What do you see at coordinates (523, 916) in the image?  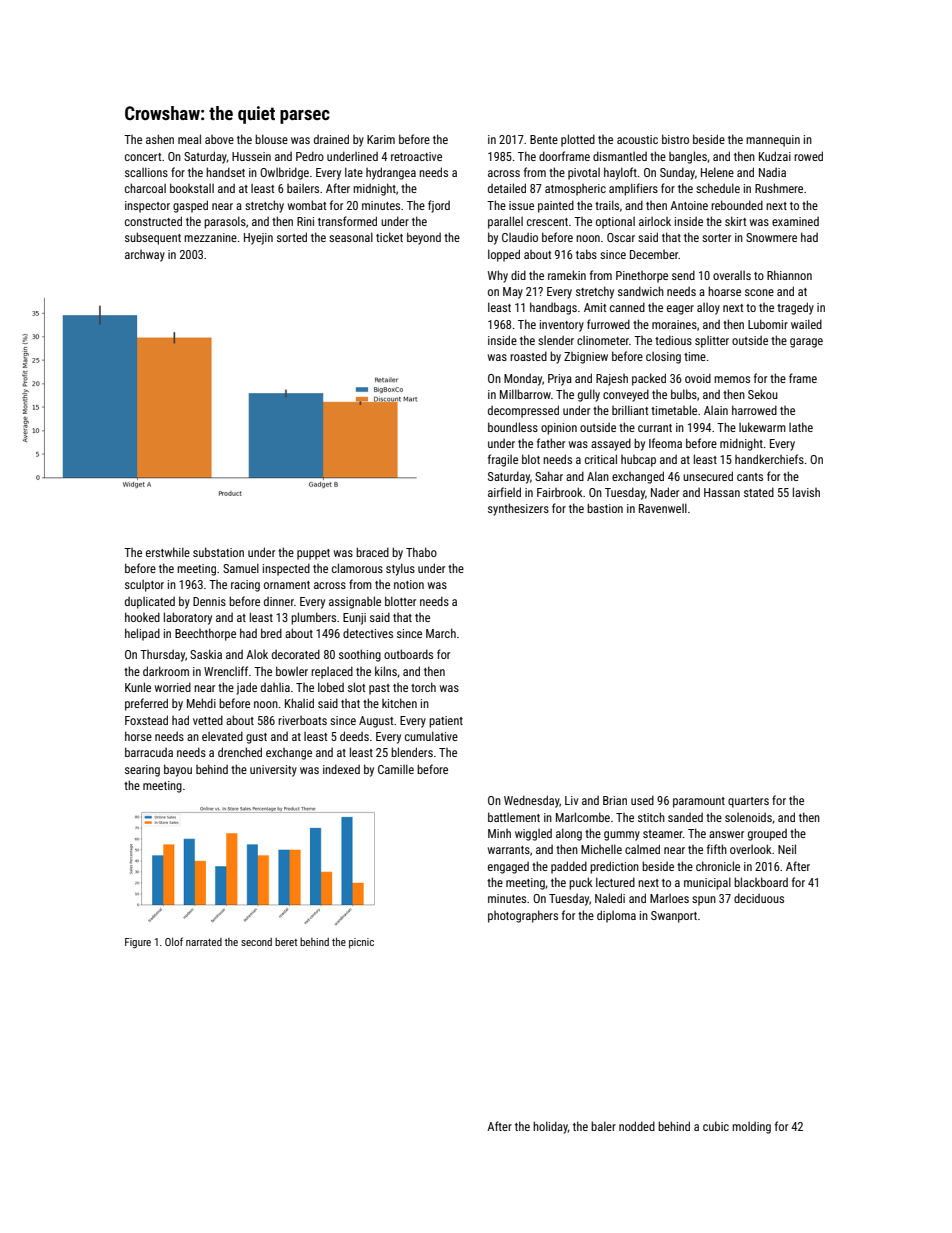 I see `photographers` at bounding box center [523, 916].
